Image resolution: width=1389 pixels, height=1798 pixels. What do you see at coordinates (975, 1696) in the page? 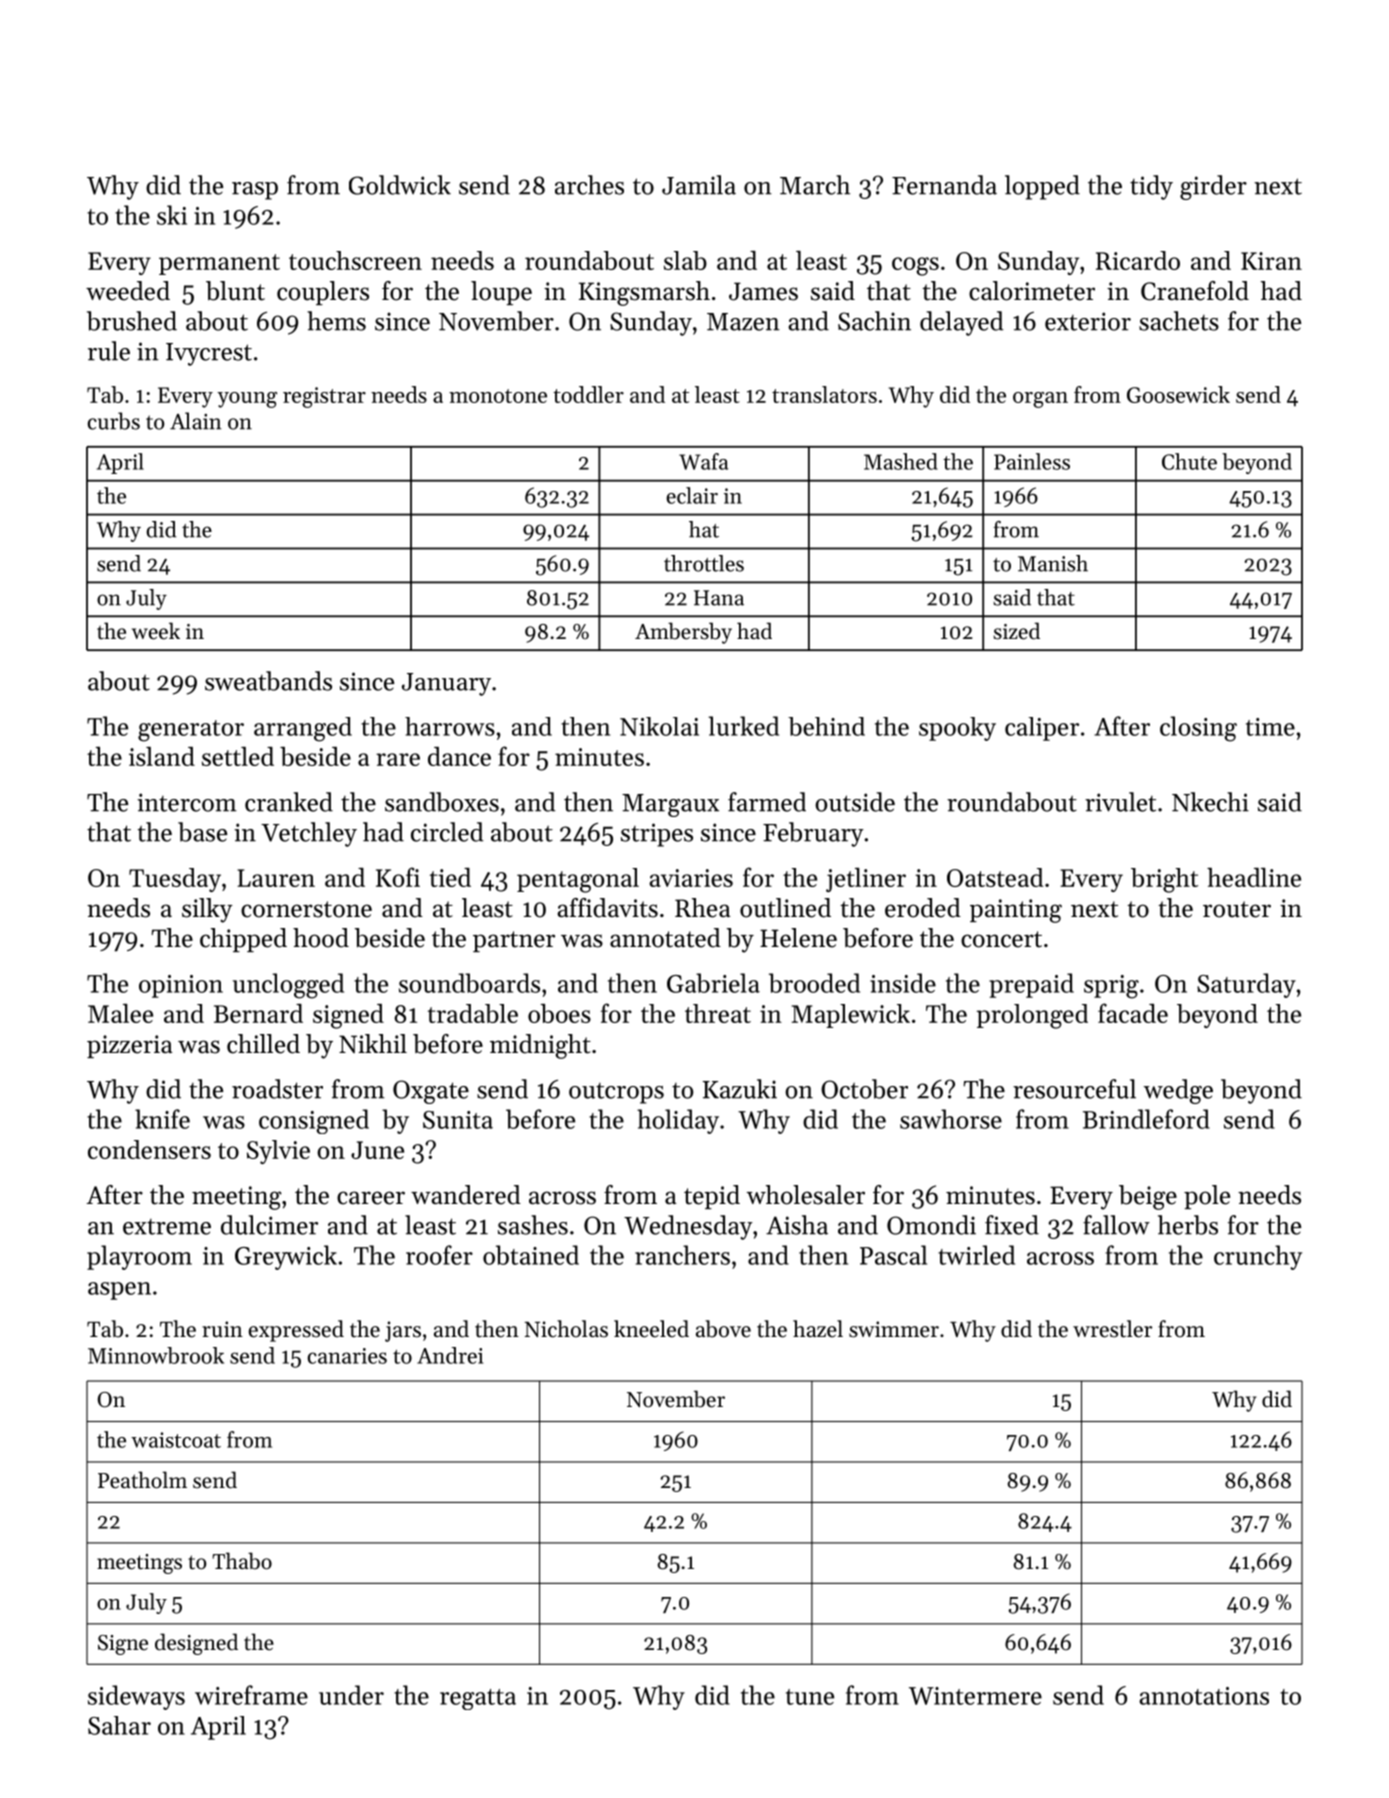
I see `Wintermere` at bounding box center [975, 1696].
